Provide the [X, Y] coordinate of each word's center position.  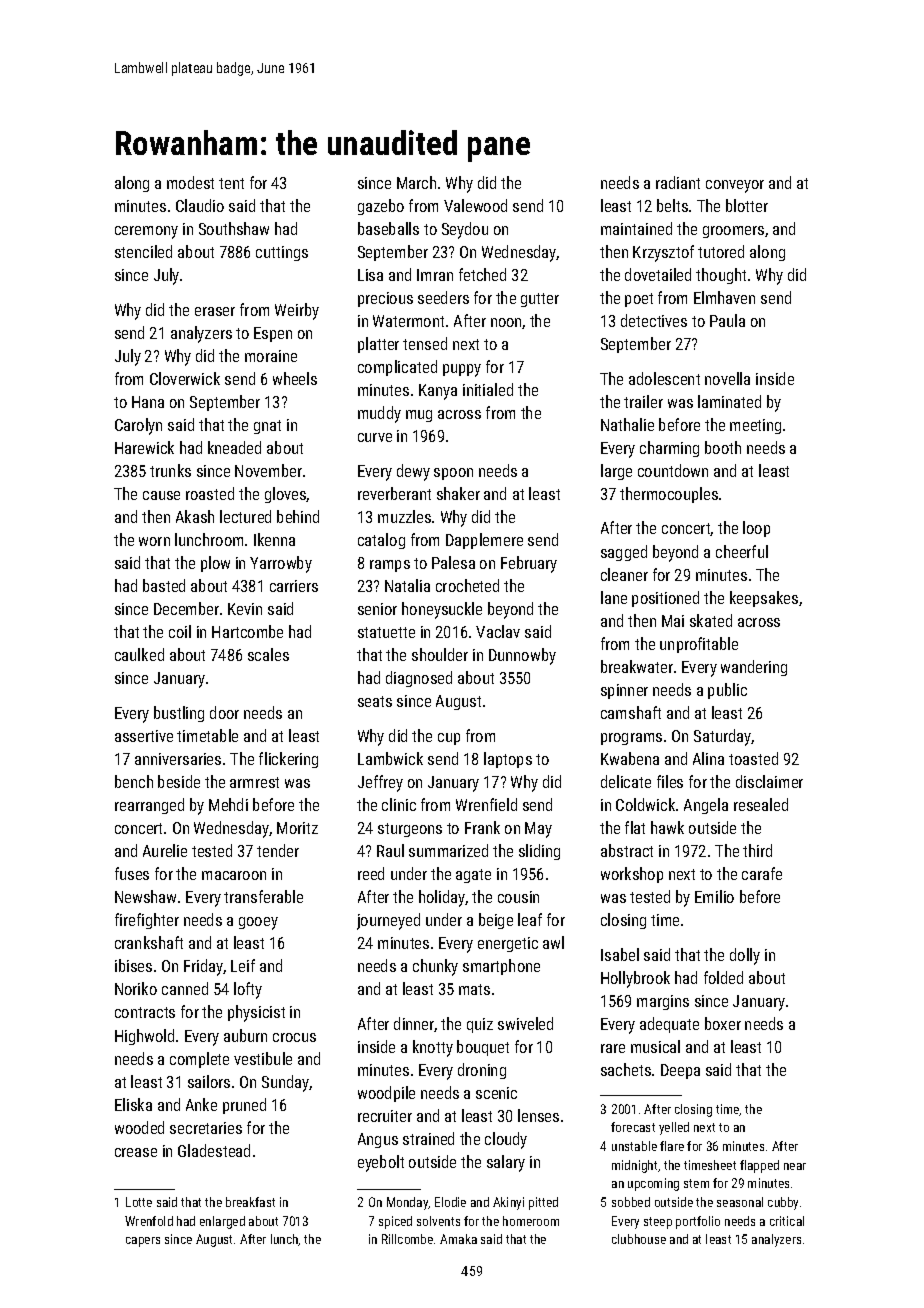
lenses [538, 1115]
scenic [496, 1093]
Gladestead [214, 1150]
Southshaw [234, 228]
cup [449, 739]
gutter [540, 300]
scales [268, 654]
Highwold [144, 1037]
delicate [626, 781]
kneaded [234, 447]
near [795, 1166]
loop [756, 529]
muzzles [404, 516]
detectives [654, 320]
